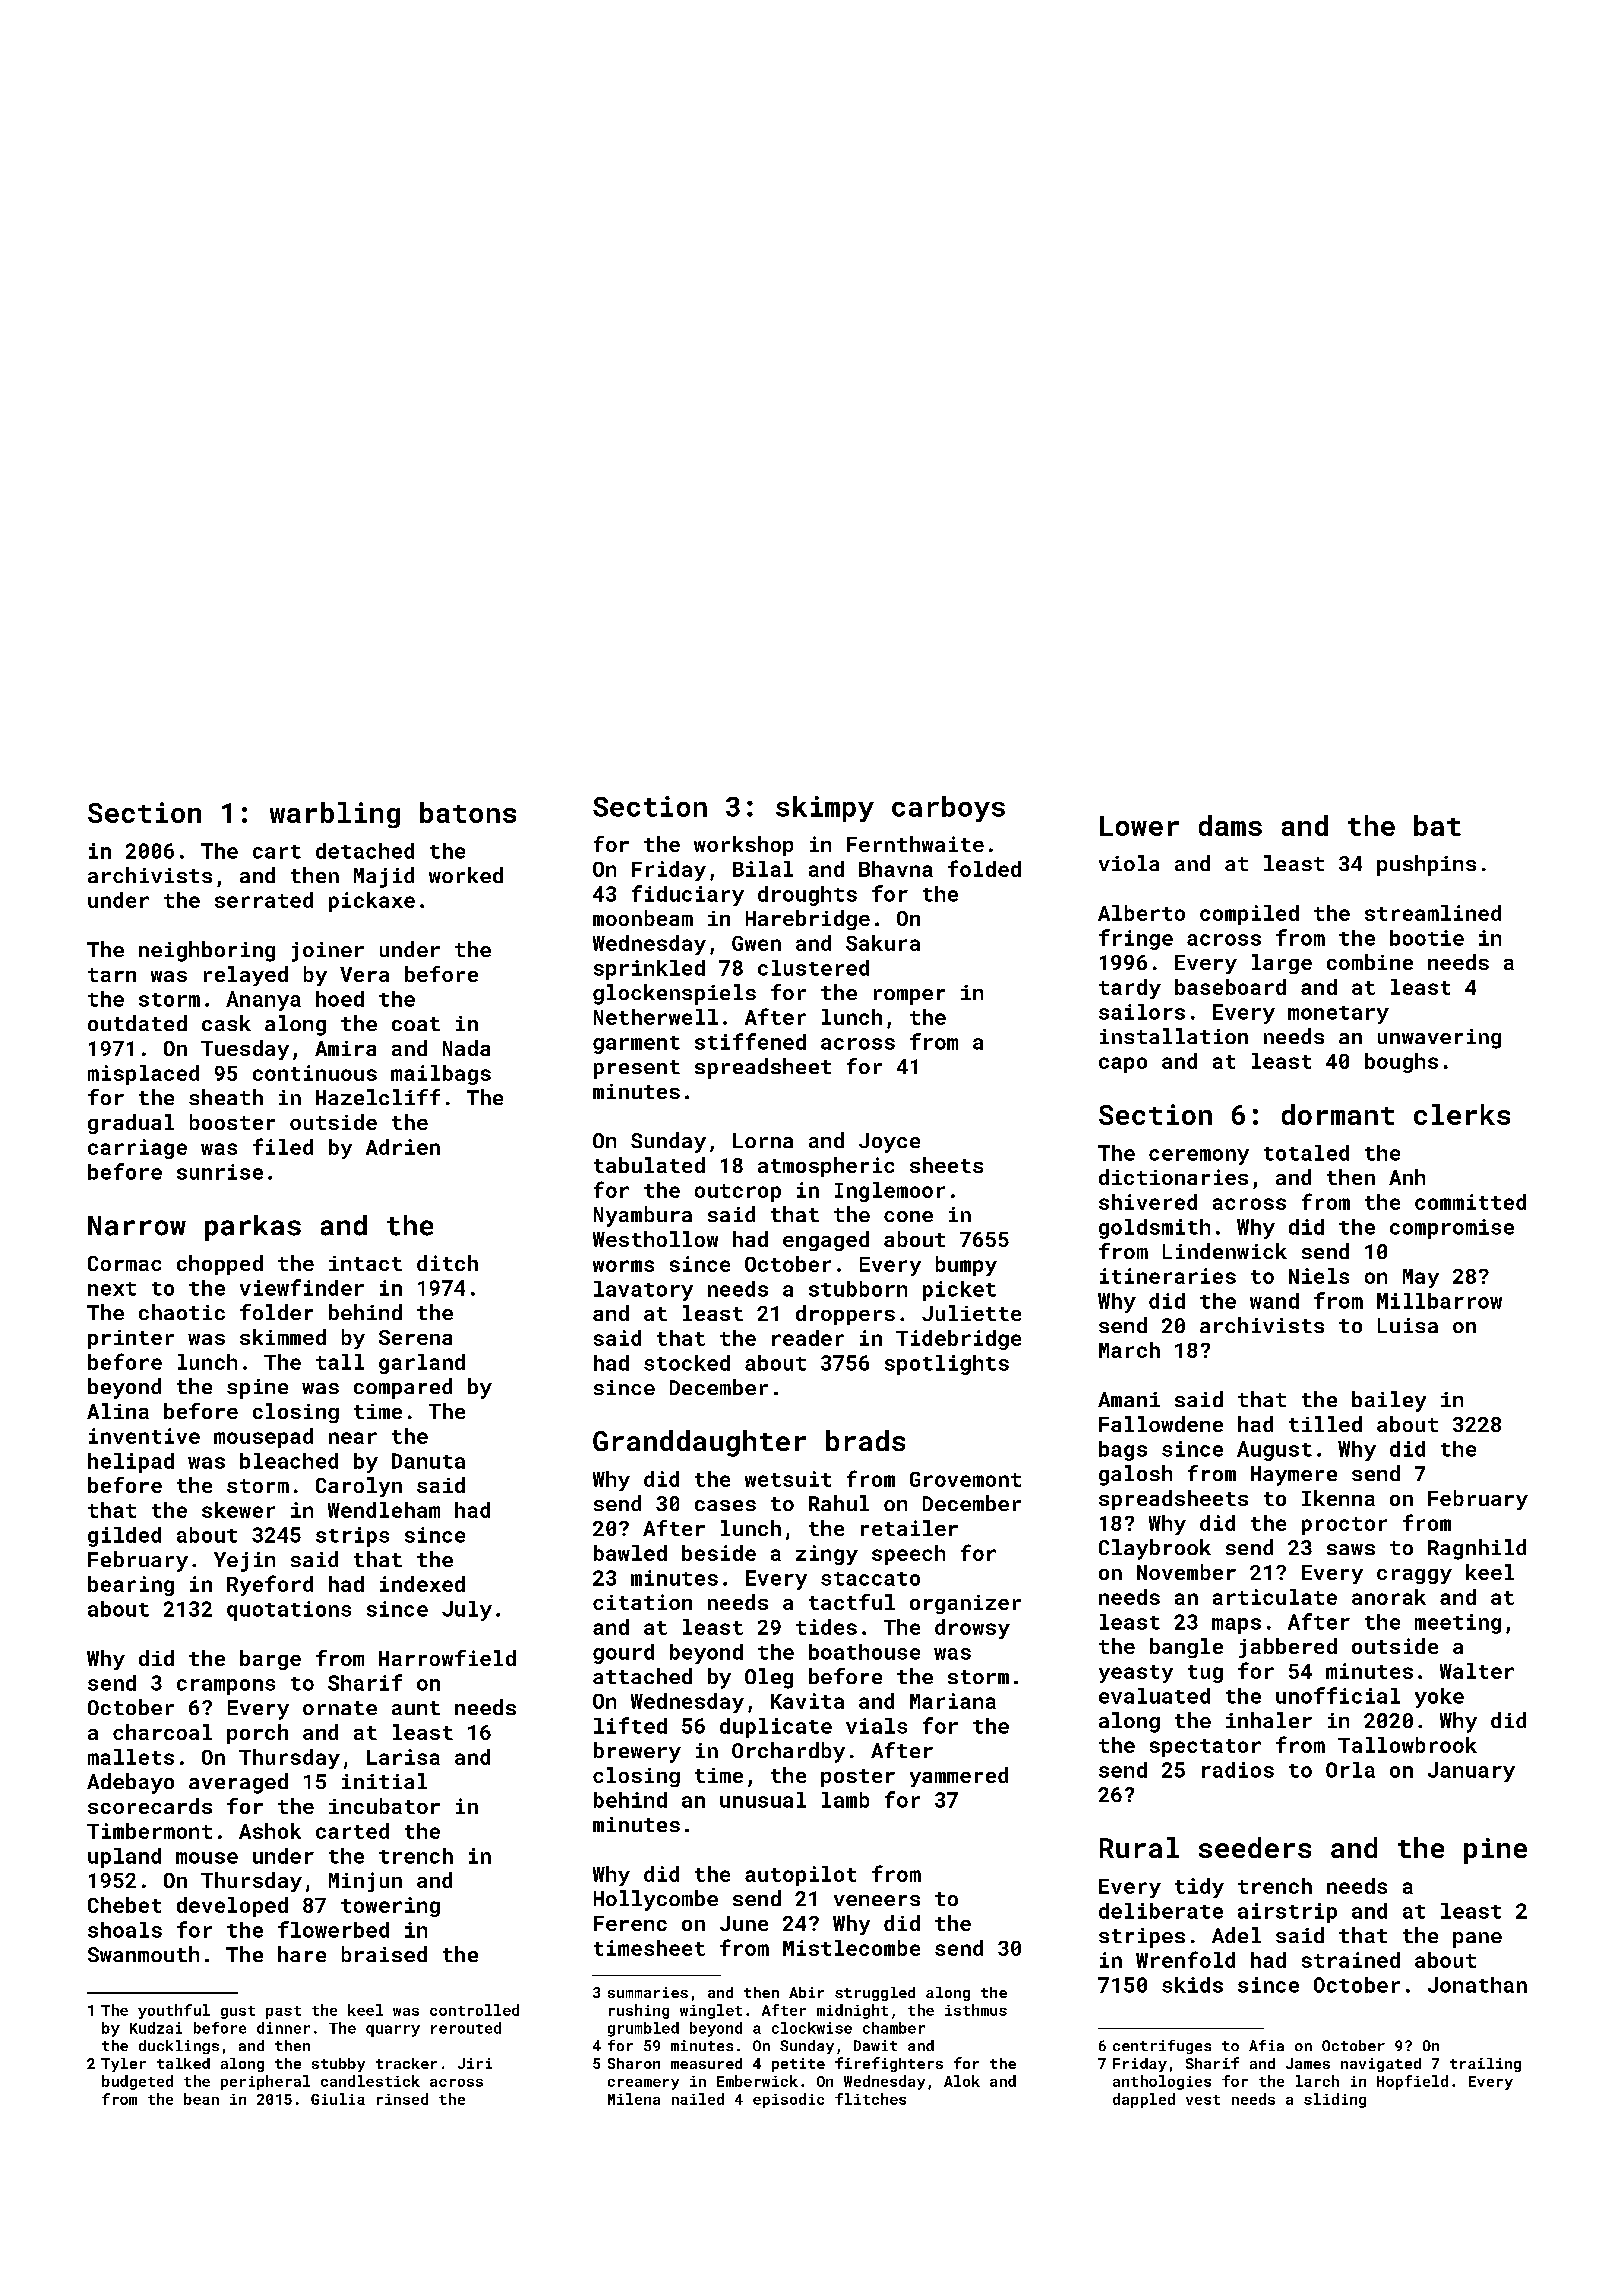  Describe the element at coordinates (201, 2099) in the image. I see `bean` at that location.
